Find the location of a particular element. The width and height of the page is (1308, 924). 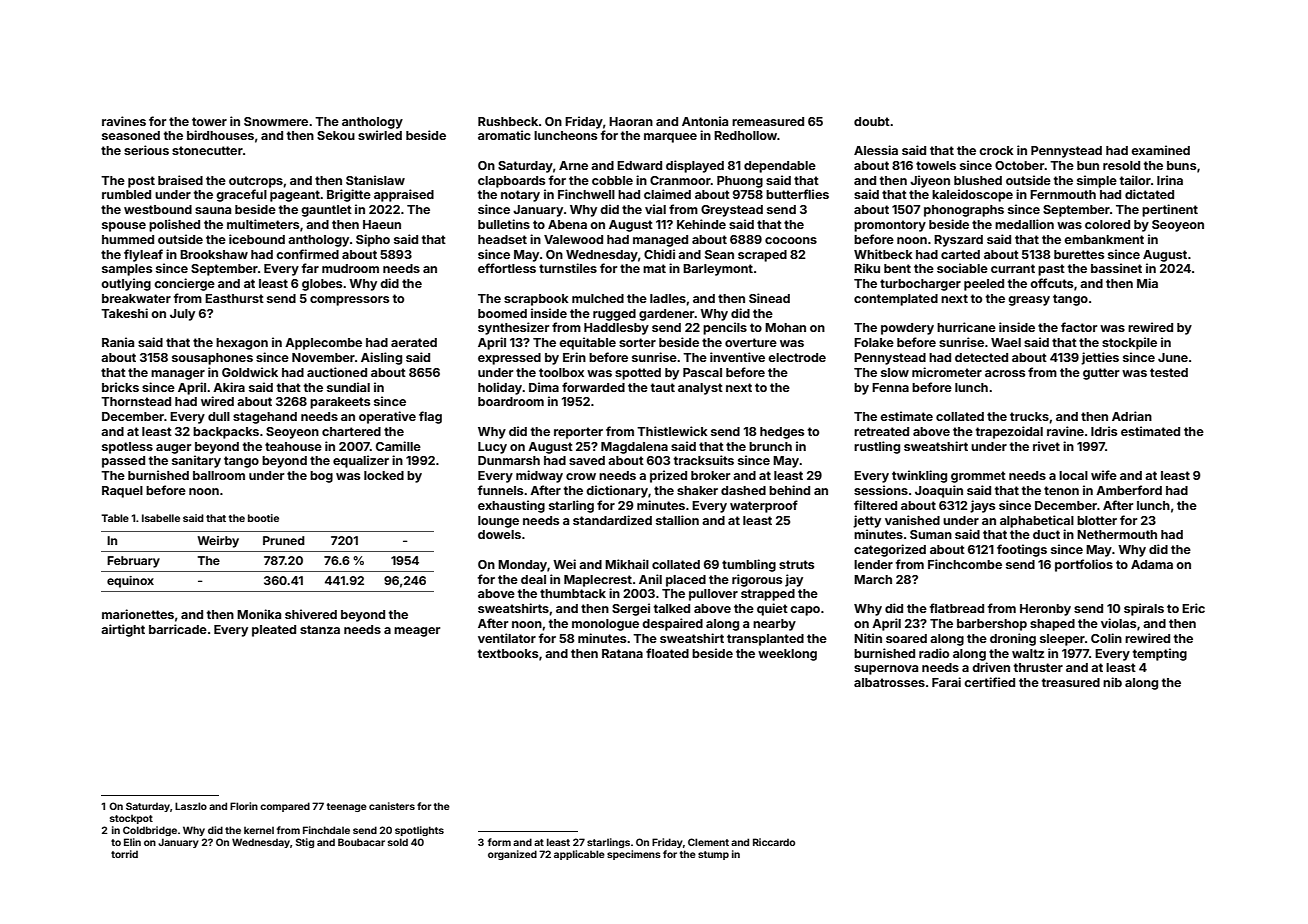

July is located at coordinates (182, 315).
